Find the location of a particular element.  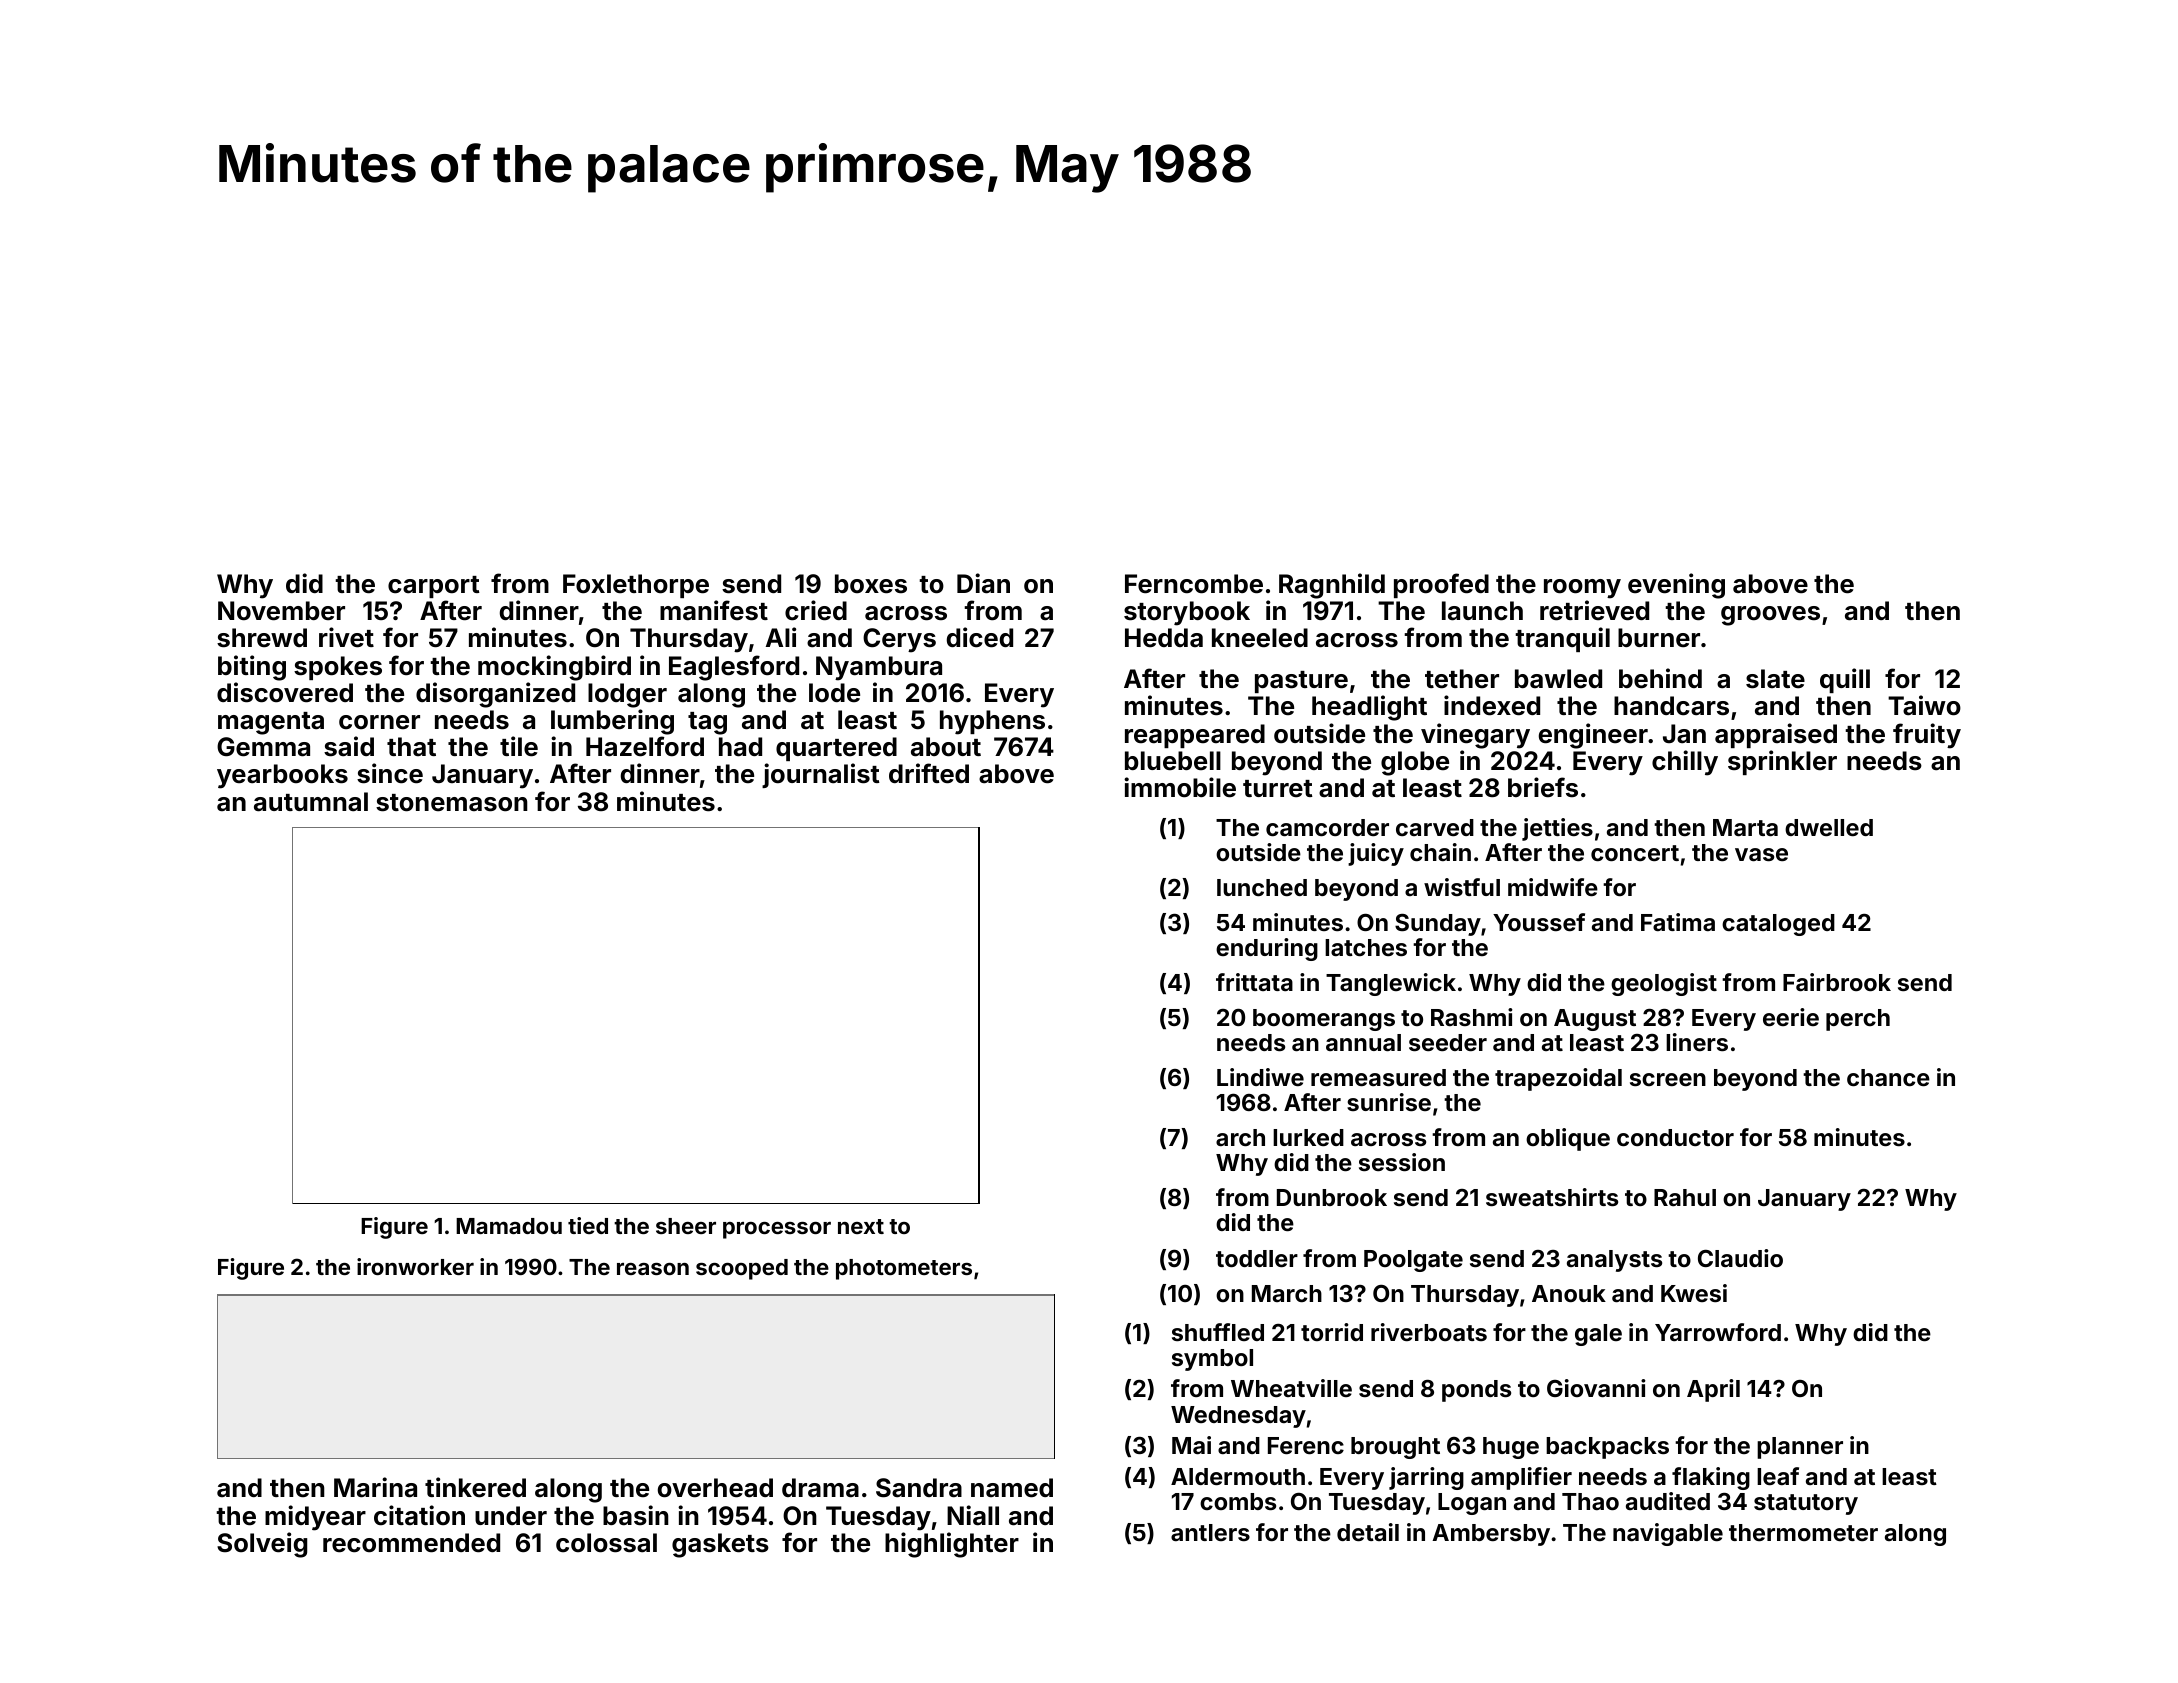

conductor is located at coordinates (1675, 1137).
